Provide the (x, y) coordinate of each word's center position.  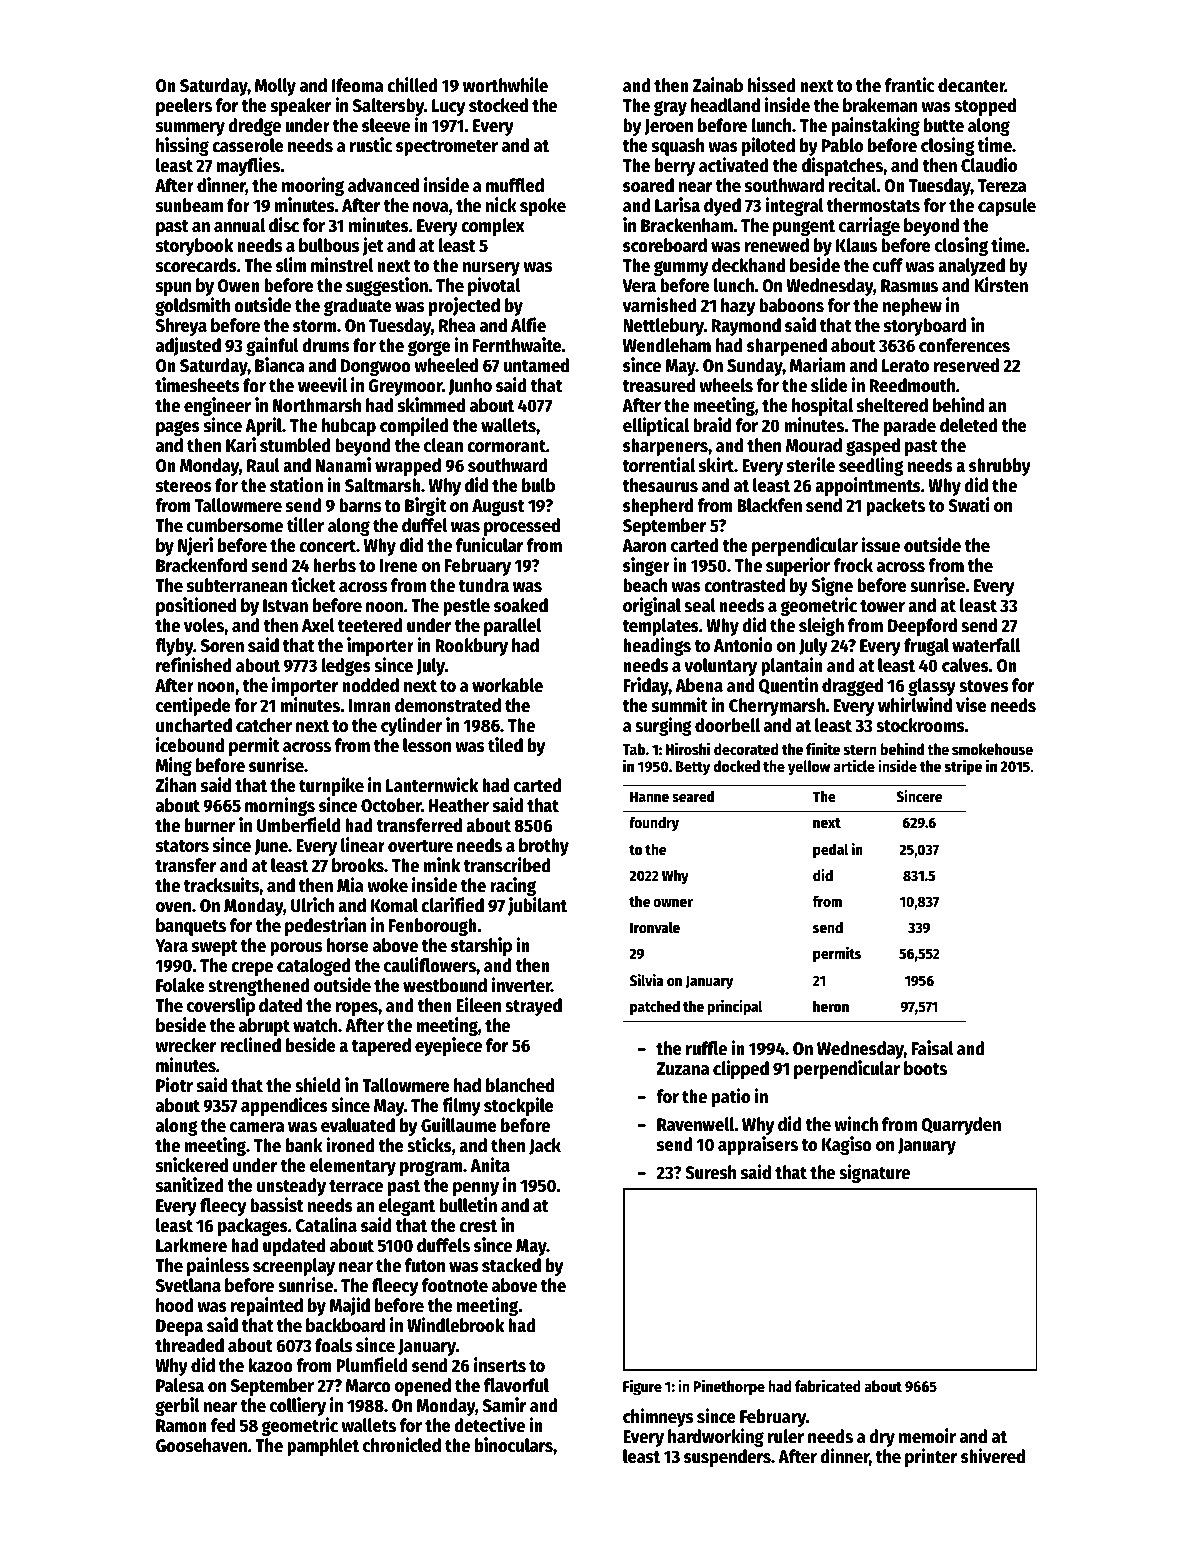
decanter (971, 85)
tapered (381, 1047)
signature (874, 1173)
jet (373, 246)
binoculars (514, 1445)
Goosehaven (201, 1445)
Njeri (195, 546)
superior (798, 566)
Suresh (710, 1172)
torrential (658, 465)
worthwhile (505, 85)
